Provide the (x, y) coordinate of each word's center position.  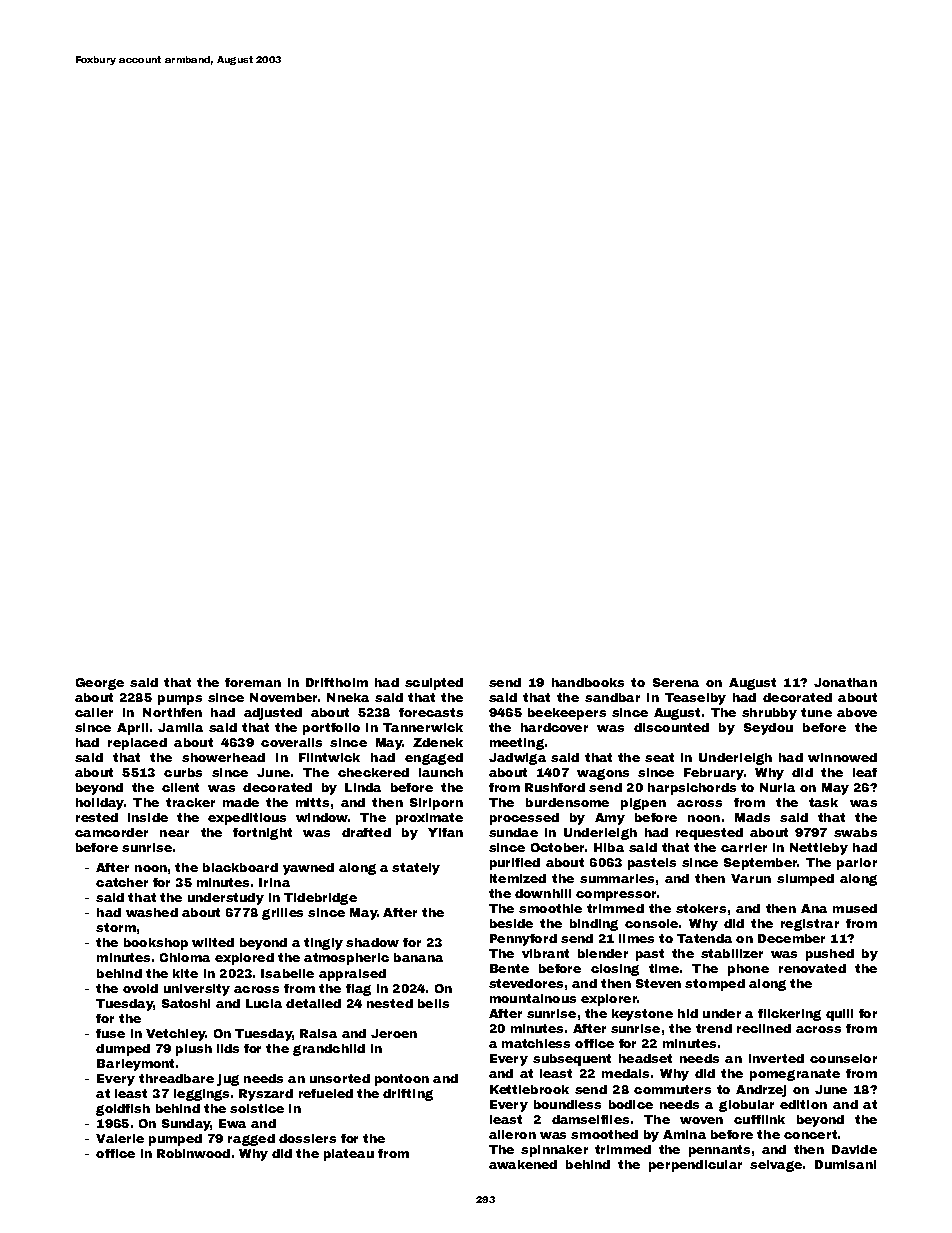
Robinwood (193, 1153)
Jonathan (845, 682)
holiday (100, 804)
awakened (523, 1164)
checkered (373, 772)
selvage (776, 1166)
